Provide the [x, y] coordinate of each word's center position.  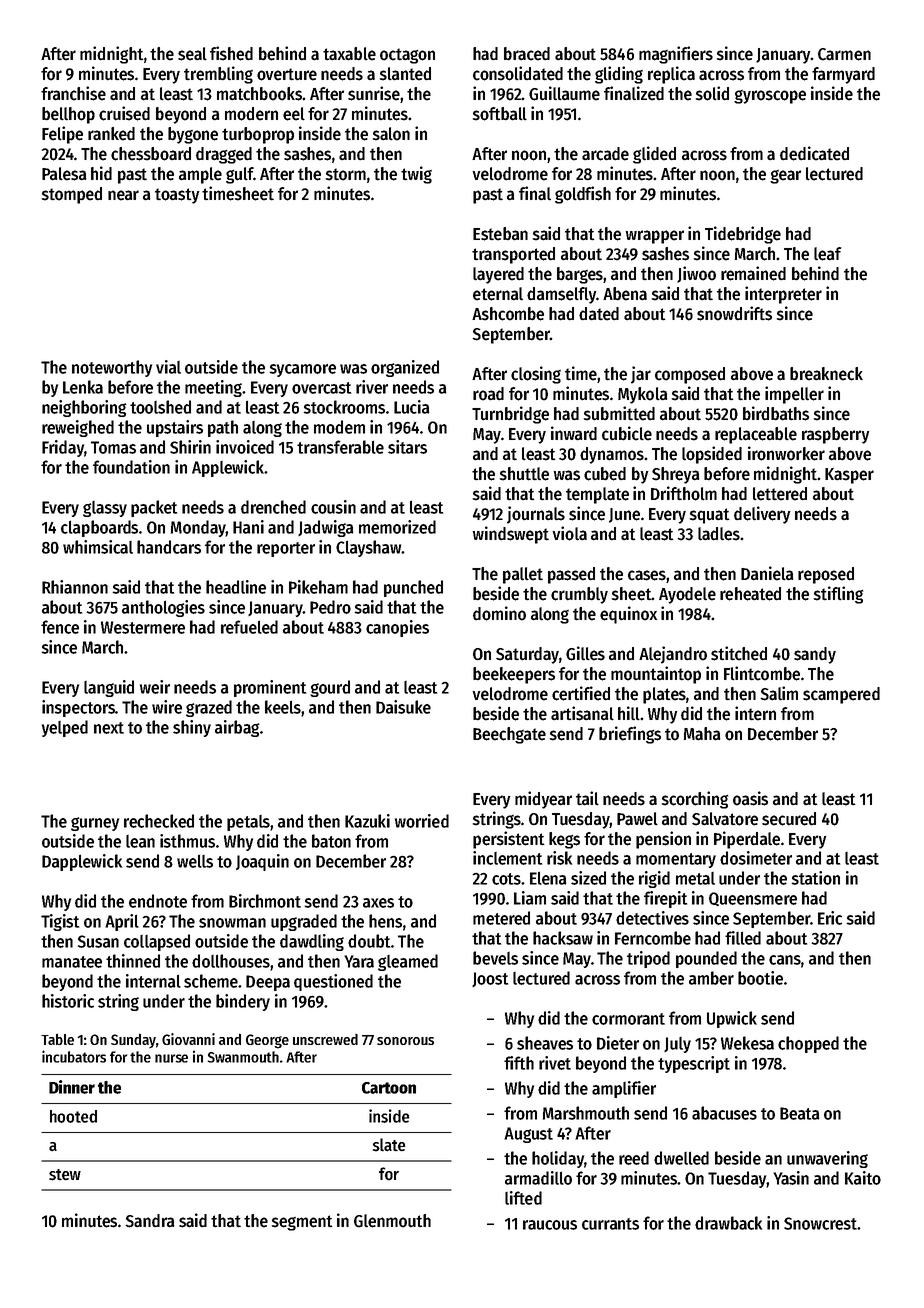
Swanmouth [243, 1057]
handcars [169, 547]
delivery [762, 515]
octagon [407, 56]
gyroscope [770, 97]
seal [192, 54]
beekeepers [514, 675]
